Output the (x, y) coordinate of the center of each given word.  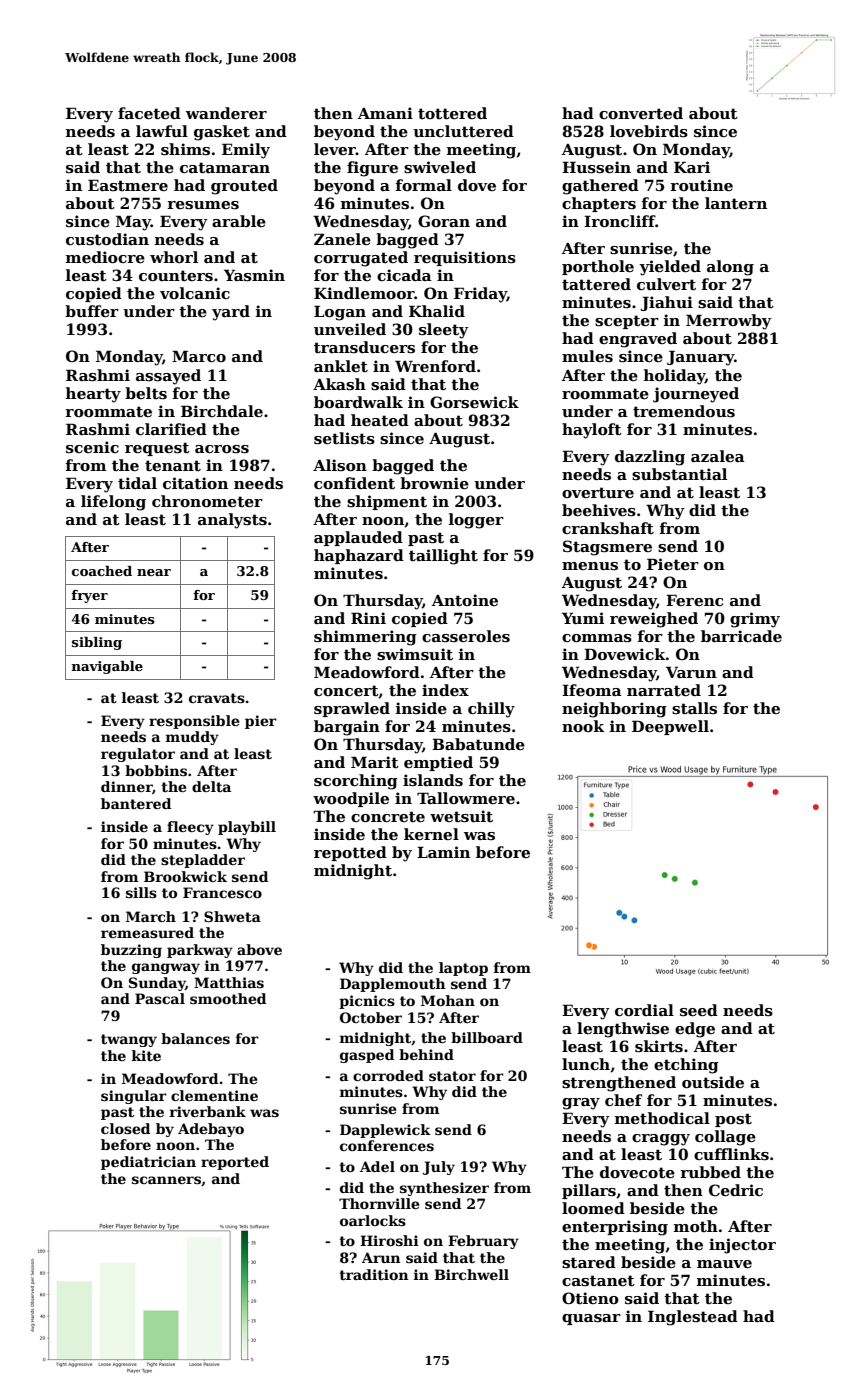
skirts (659, 1046)
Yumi (583, 618)
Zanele (342, 239)
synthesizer (444, 1189)
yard (231, 313)
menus (590, 566)
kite (146, 1055)
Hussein (596, 167)
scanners (166, 1180)
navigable (107, 667)
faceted (149, 113)
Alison (340, 465)
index (445, 690)
